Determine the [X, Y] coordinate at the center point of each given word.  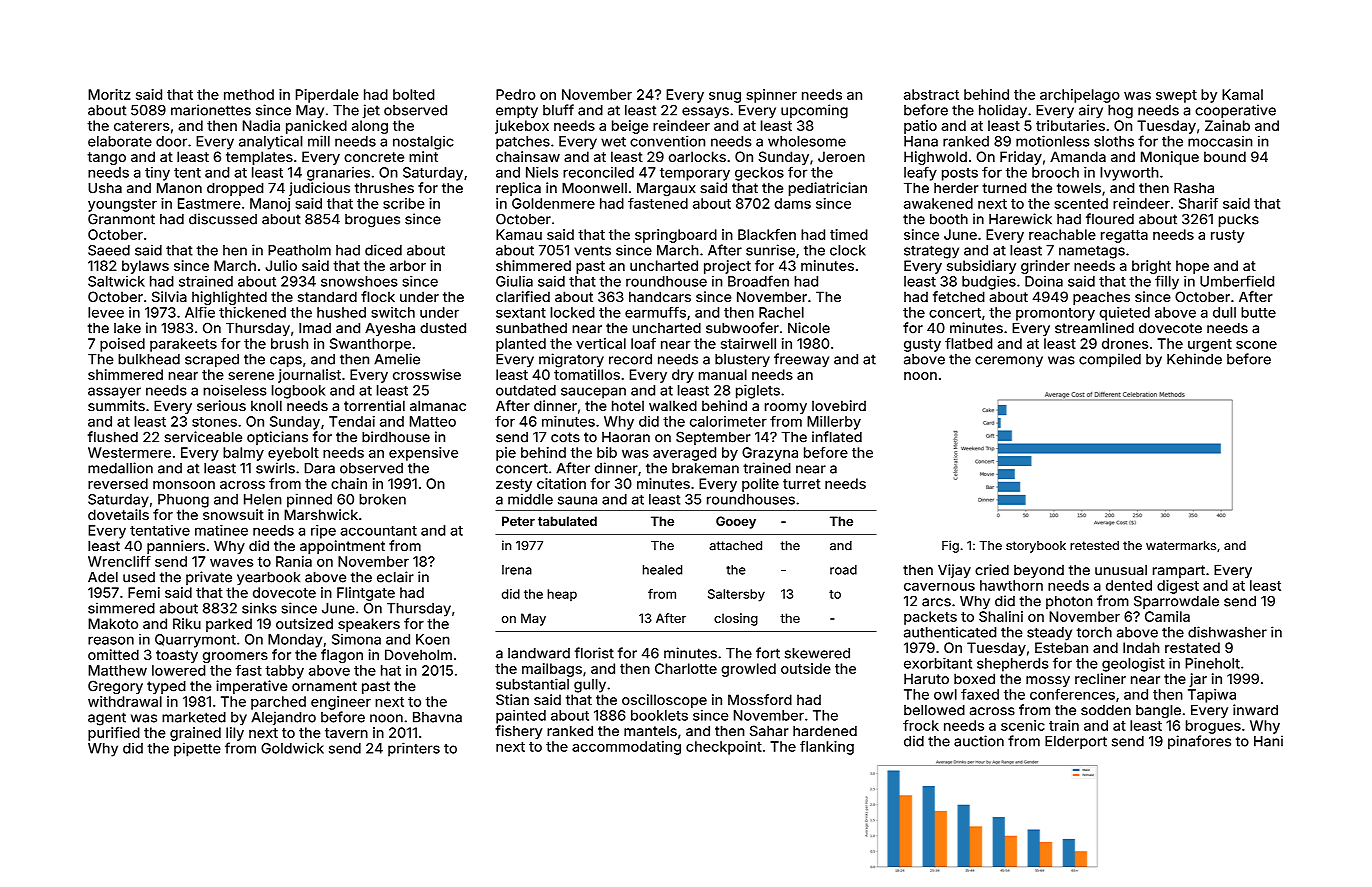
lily [235, 734]
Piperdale [327, 96]
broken [382, 499]
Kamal [1242, 94]
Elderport [1076, 742]
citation [561, 483]
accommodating [626, 748]
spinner [772, 96]
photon [1069, 602]
